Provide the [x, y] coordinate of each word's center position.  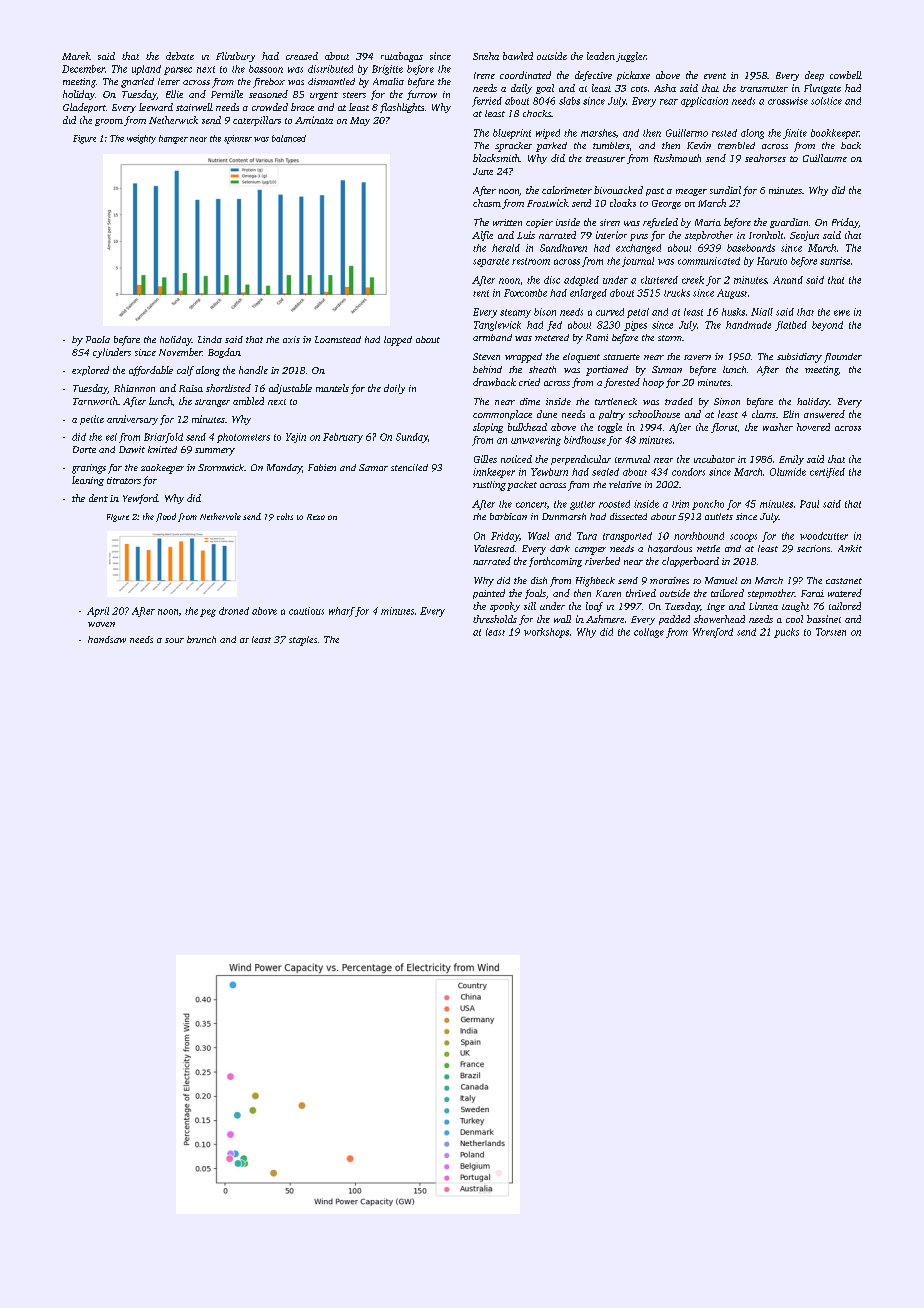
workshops [546, 633]
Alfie [482, 236]
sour [174, 640]
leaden [601, 56]
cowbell [846, 75]
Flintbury [235, 57]
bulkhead [527, 427]
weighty [141, 139]
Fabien [322, 467]
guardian [789, 223]
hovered [813, 427]
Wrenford [713, 633]
